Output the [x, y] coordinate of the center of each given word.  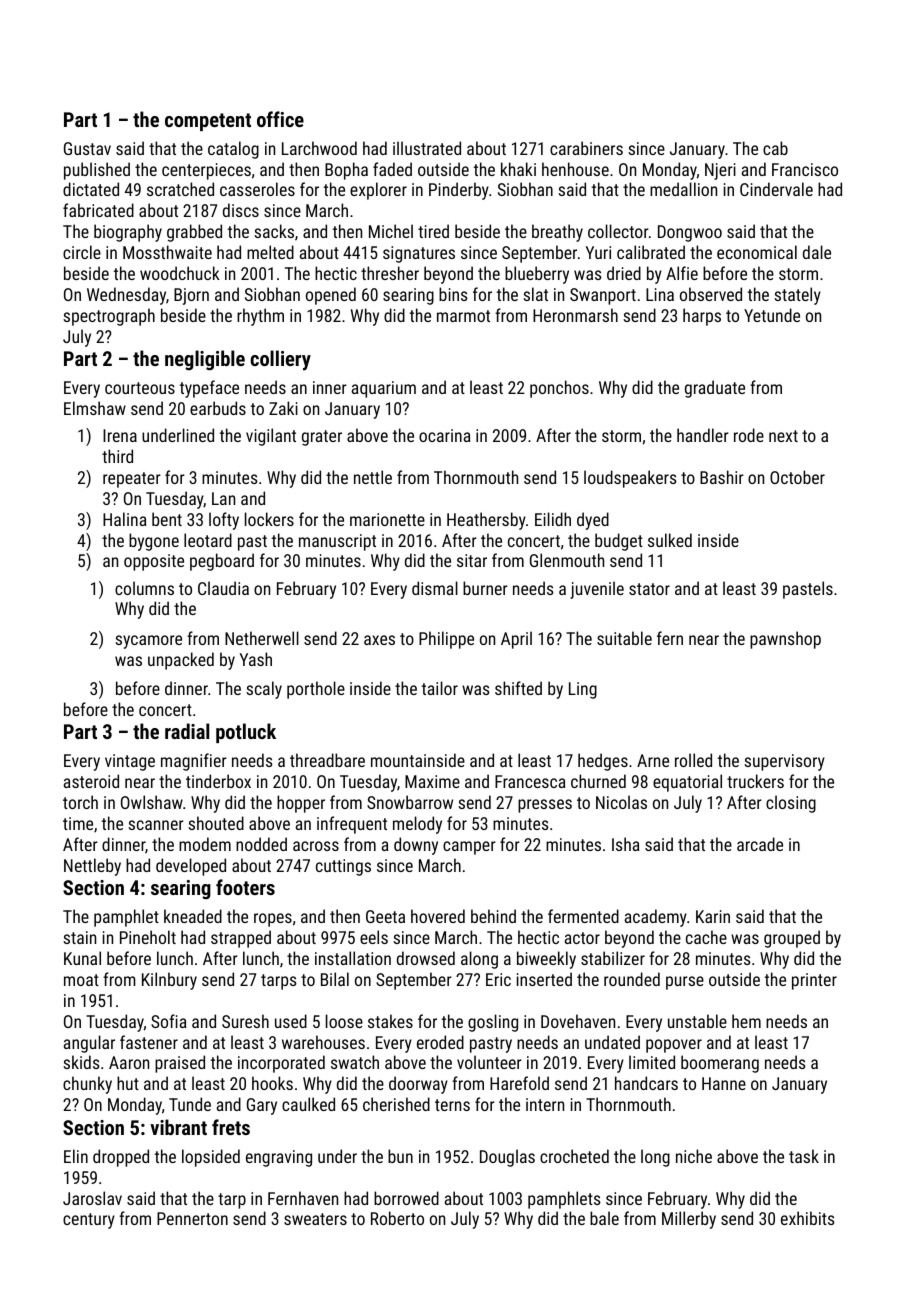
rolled [693, 760]
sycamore [148, 642]
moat [81, 980]
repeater [132, 480]
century [89, 1221]
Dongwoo [690, 233]
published [97, 171]
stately [797, 296]
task [804, 1156]
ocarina [445, 435]
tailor [440, 688]
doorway [418, 1085]
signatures [419, 254]
